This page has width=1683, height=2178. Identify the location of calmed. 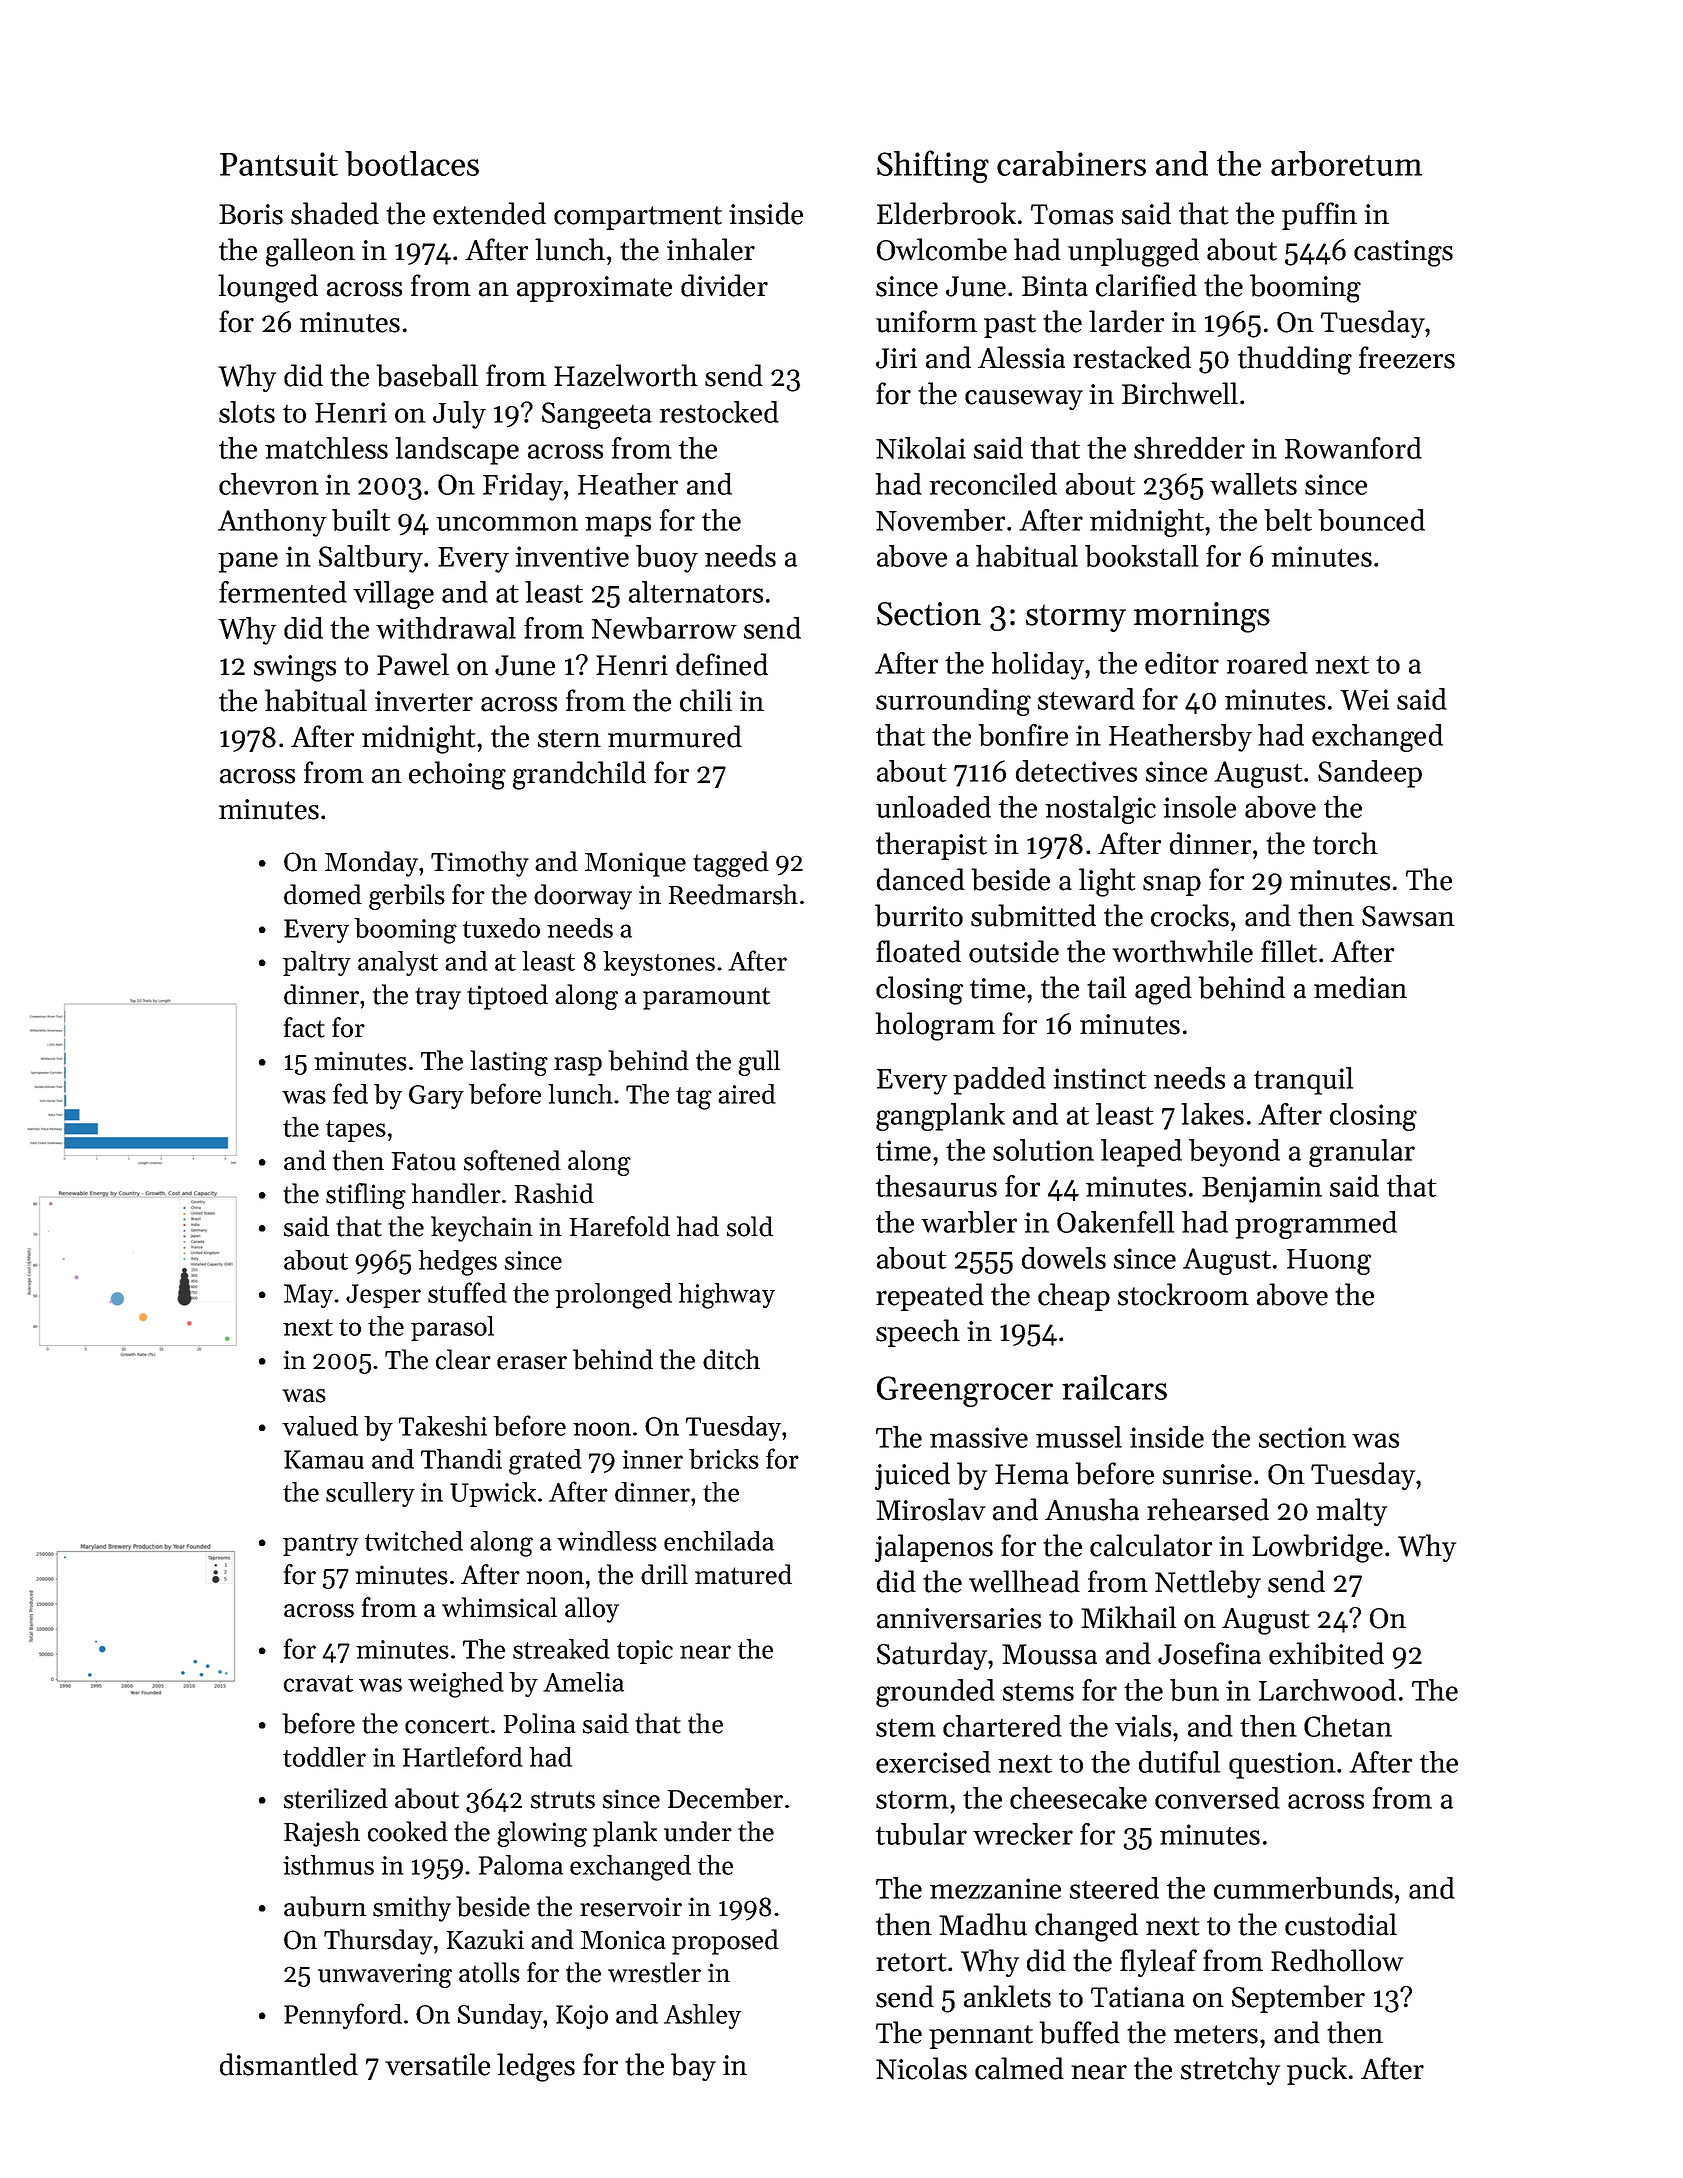
(1019, 2068).
